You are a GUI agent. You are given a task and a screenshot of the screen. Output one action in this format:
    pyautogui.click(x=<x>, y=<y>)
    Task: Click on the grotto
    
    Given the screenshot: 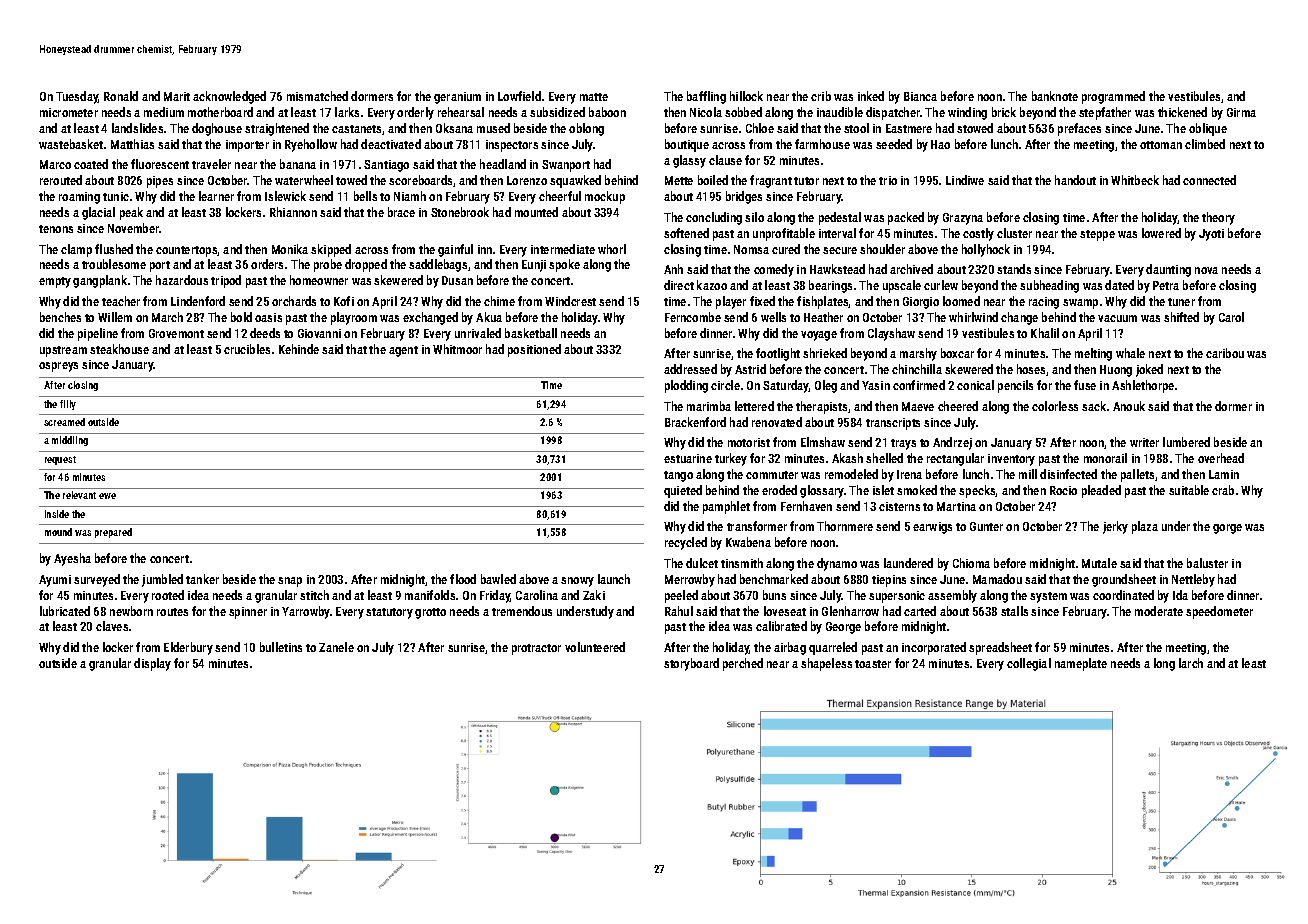 What is the action you would take?
    pyautogui.click(x=430, y=613)
